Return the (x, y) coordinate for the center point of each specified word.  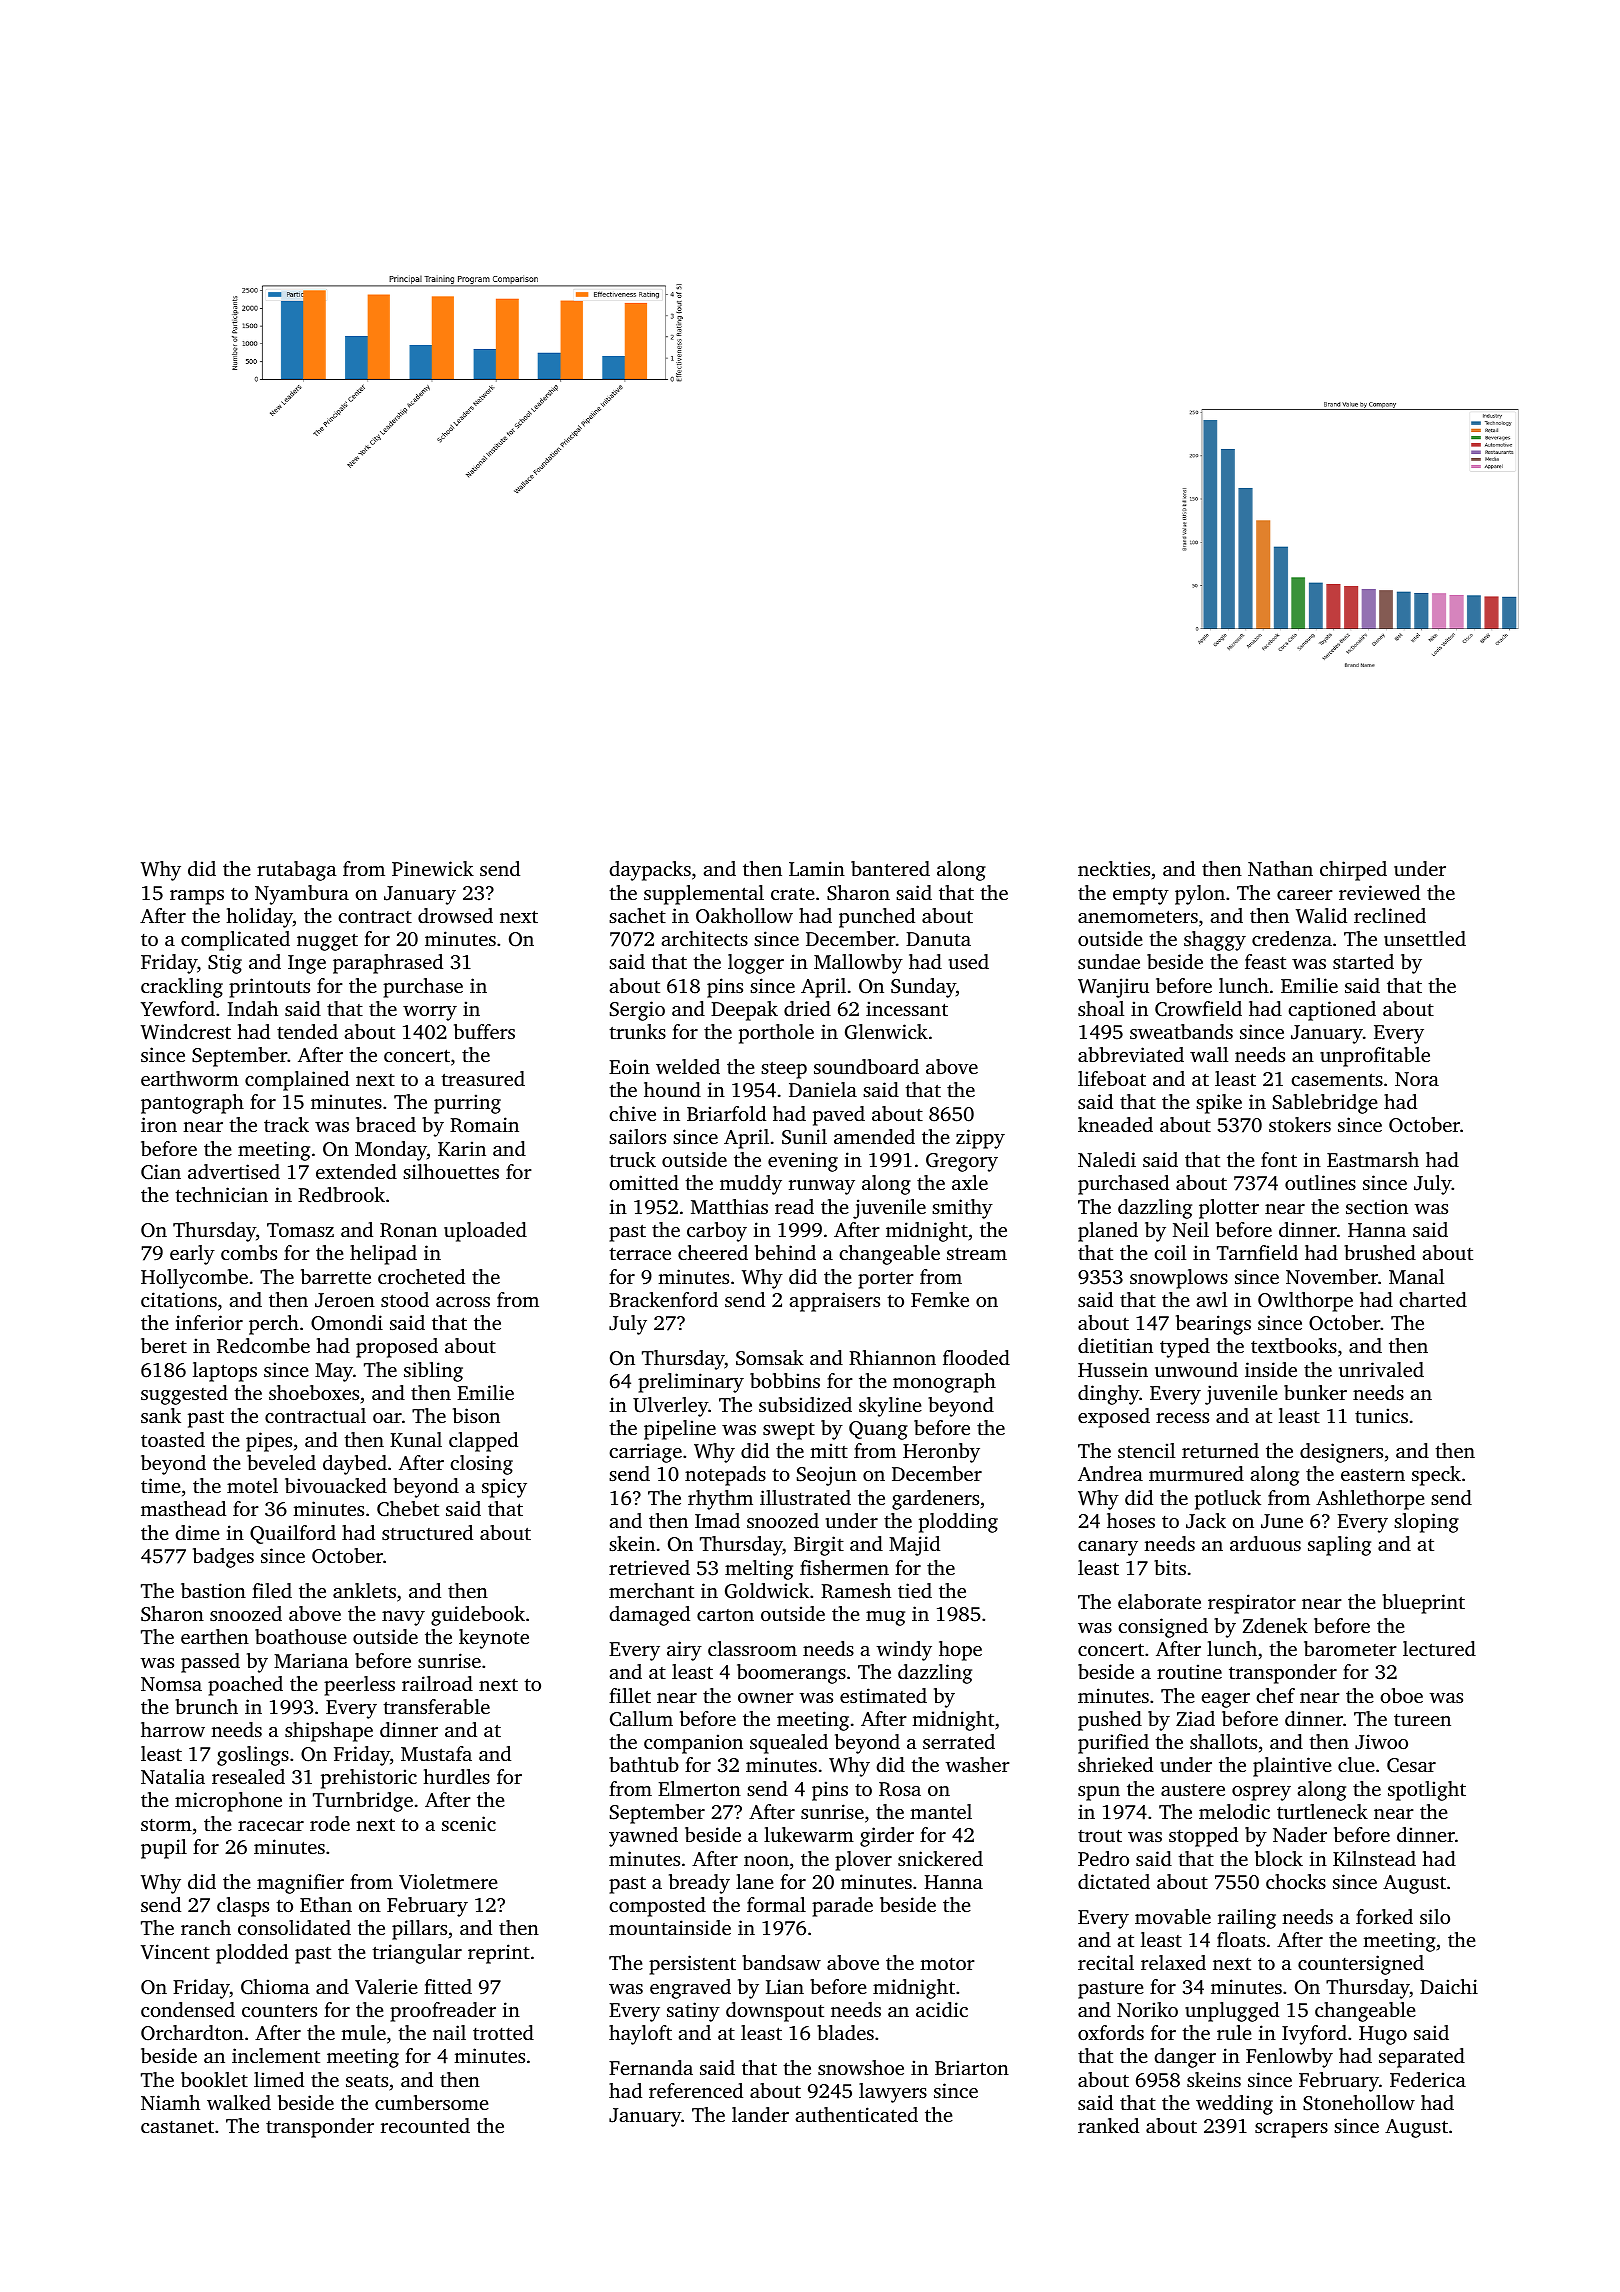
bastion (213, 1590)
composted (657, 1907)
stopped (1203, 1837)
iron (159, 1124)
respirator (1252, 1604)
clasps (243, 1907)
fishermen (844, 1567)
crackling (182, 988)
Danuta (938, 939)
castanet (177, 2126)
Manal (1416, 1276)
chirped (1353, 871)
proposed (397, 1348)
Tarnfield (1257, 1252)
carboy (717, 1232)
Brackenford (663, 1299)
